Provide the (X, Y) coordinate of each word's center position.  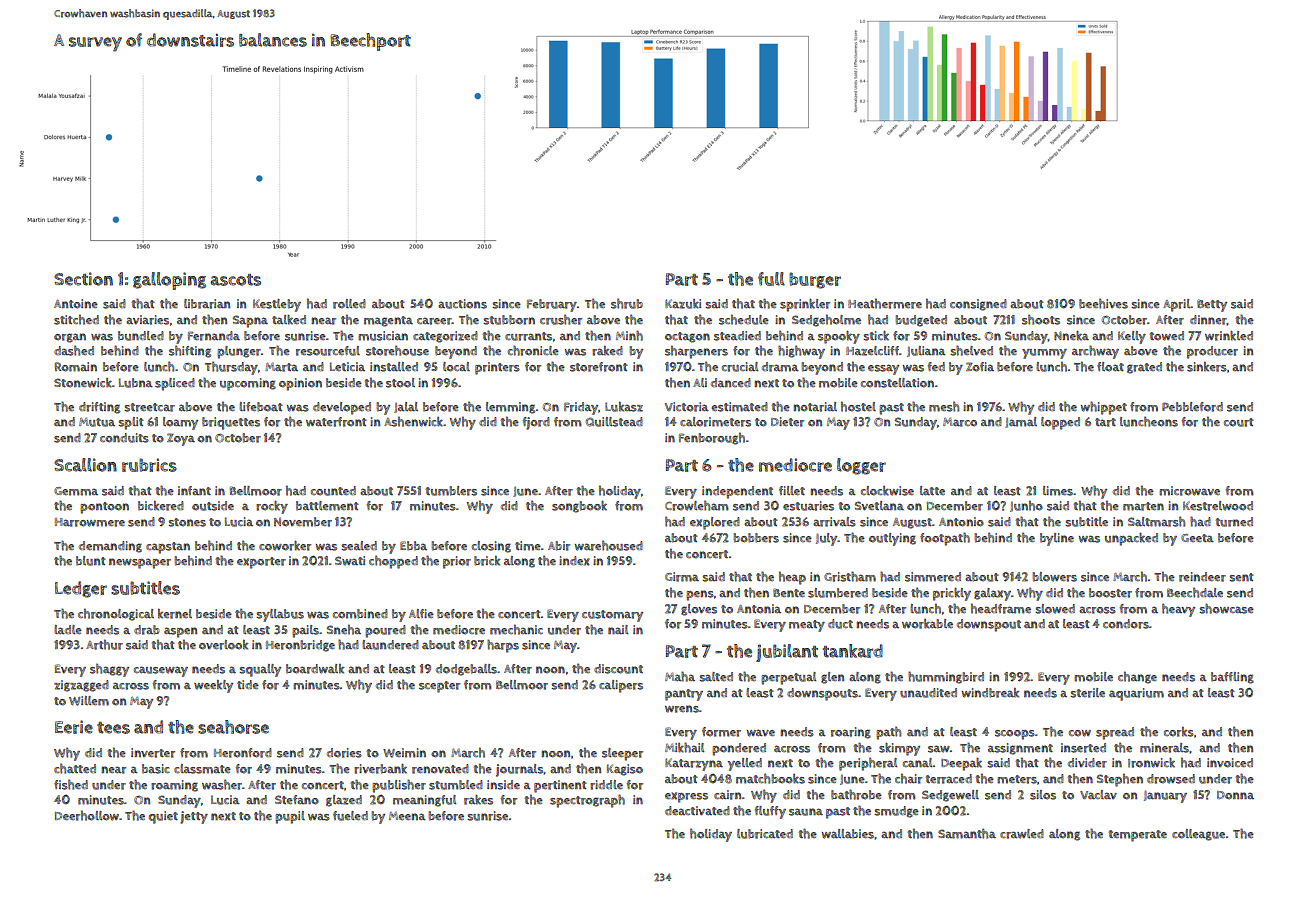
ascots (236, 280)
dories (344, 753)
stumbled (456, 785)
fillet (792, 490)
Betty (1212, 305)
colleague (1198, 835)
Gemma (76, 491)
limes (1058, 491)
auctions (462, 304)
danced (731, 382)
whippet (1104, 408)
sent (1241, 577)
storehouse (397, 350)
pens (700, 595)
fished (71, 784)
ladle (68, 629)
